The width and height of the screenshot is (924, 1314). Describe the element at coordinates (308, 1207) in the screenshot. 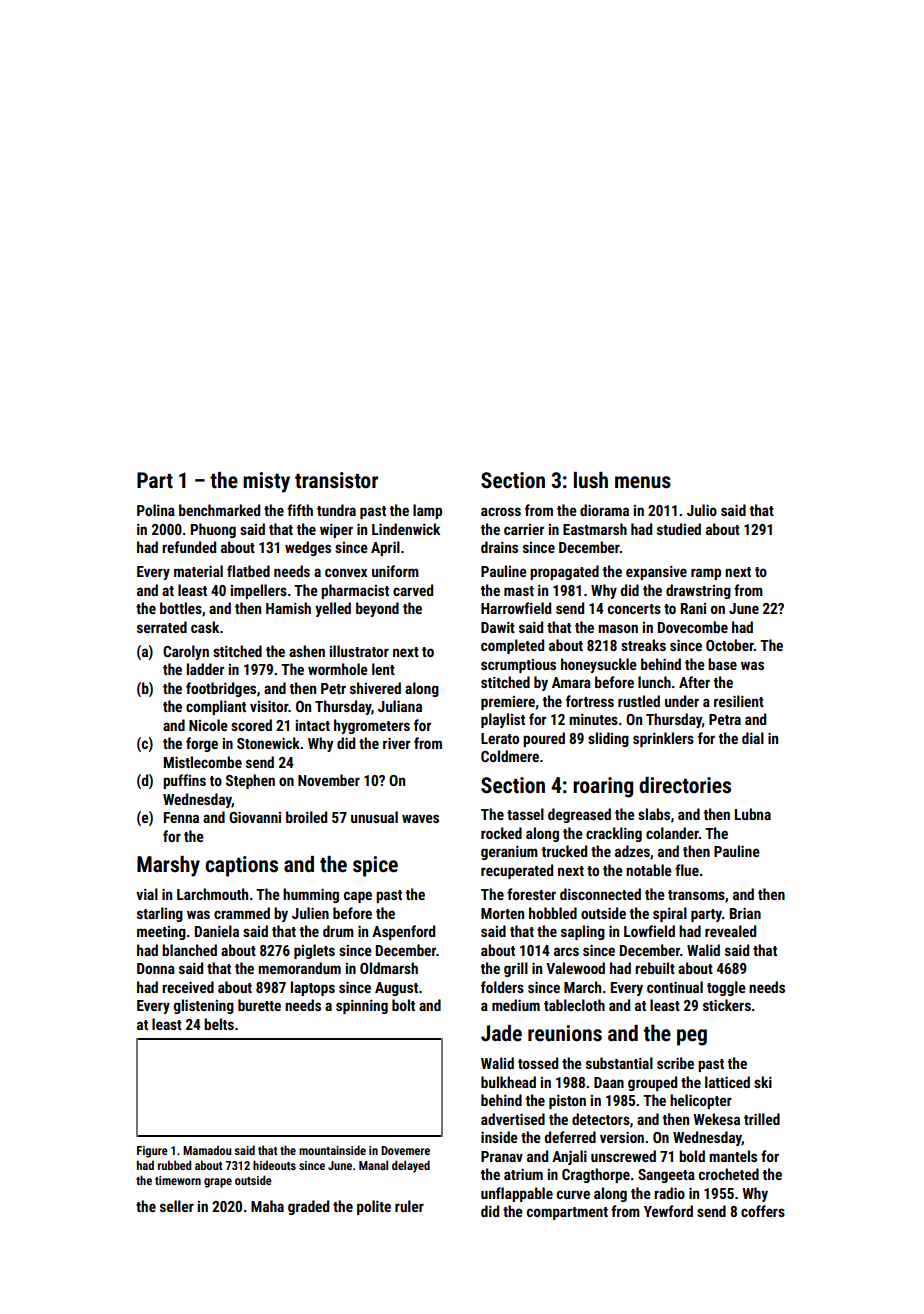

I see `graded` at that location.
